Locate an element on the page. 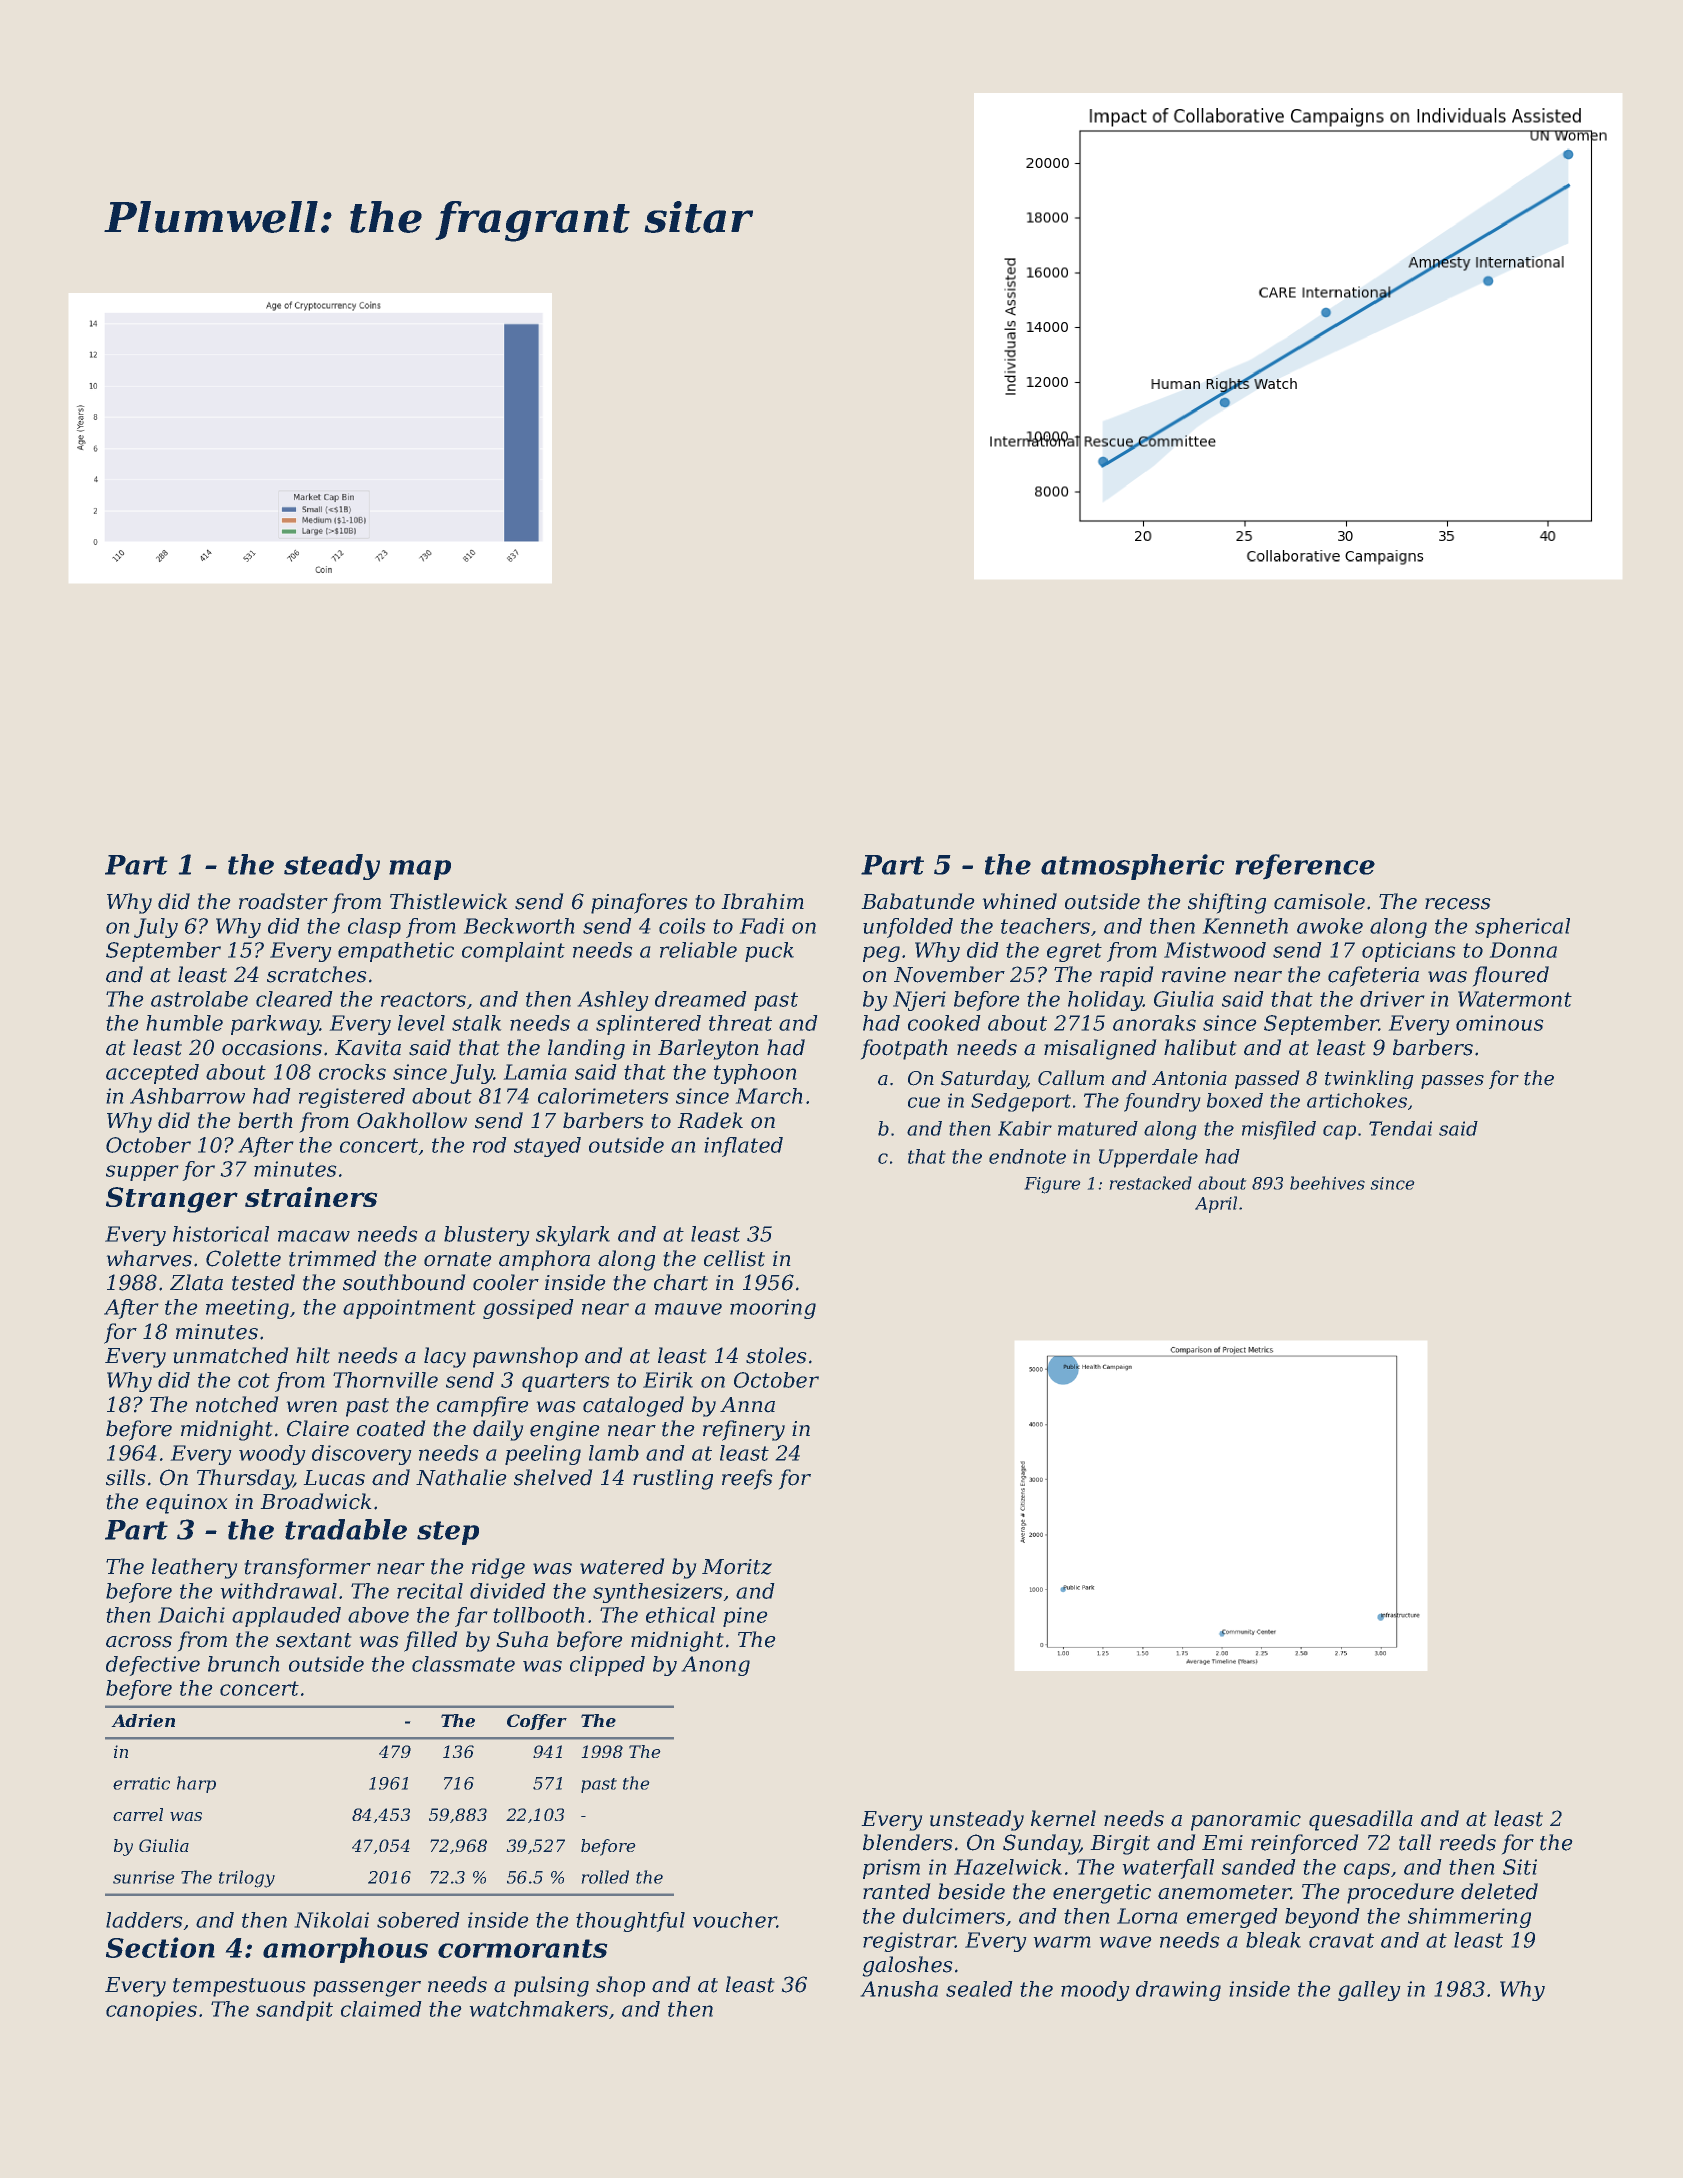  restacked is located at coordinates (1150, 1183).
